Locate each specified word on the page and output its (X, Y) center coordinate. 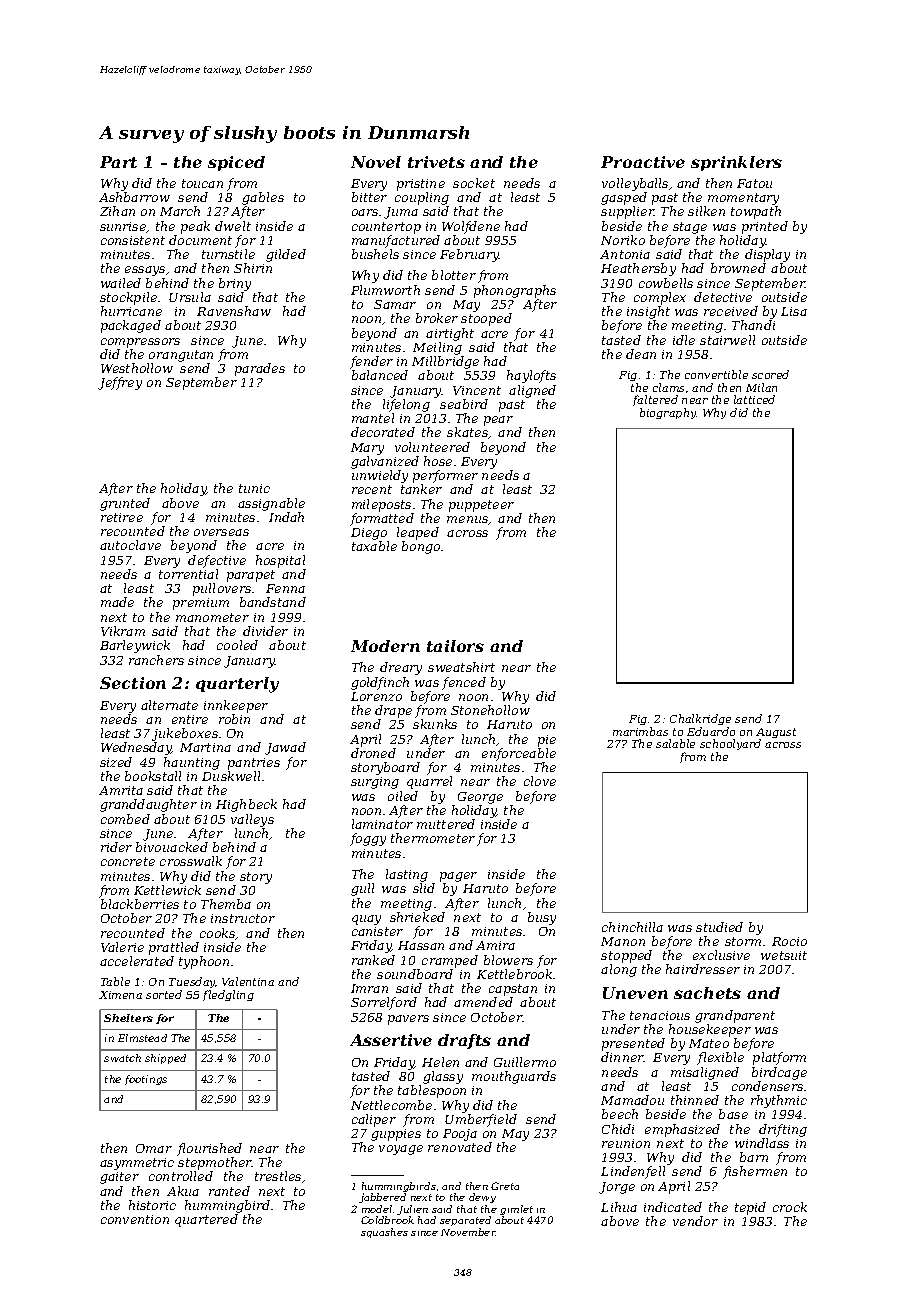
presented (633, 1044)
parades (260, 369)
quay (366, 920)
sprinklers (736, 163)
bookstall (153, 776)
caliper (374, 1120)
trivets (436, 162)
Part (118, 162)
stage (690, 228)
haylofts (531, 376)
